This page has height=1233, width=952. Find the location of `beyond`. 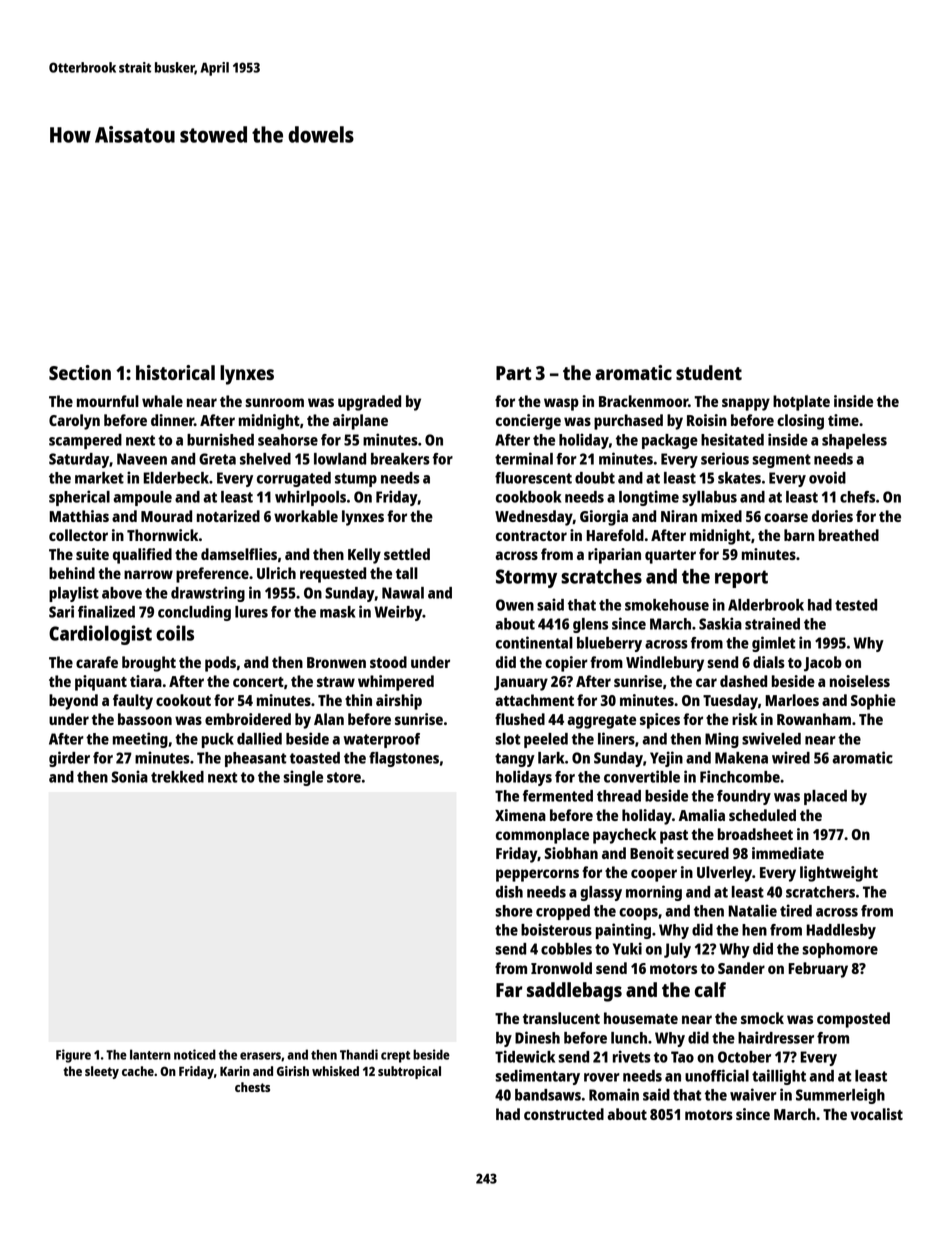

beyond is located at coordinates (73, 702).
